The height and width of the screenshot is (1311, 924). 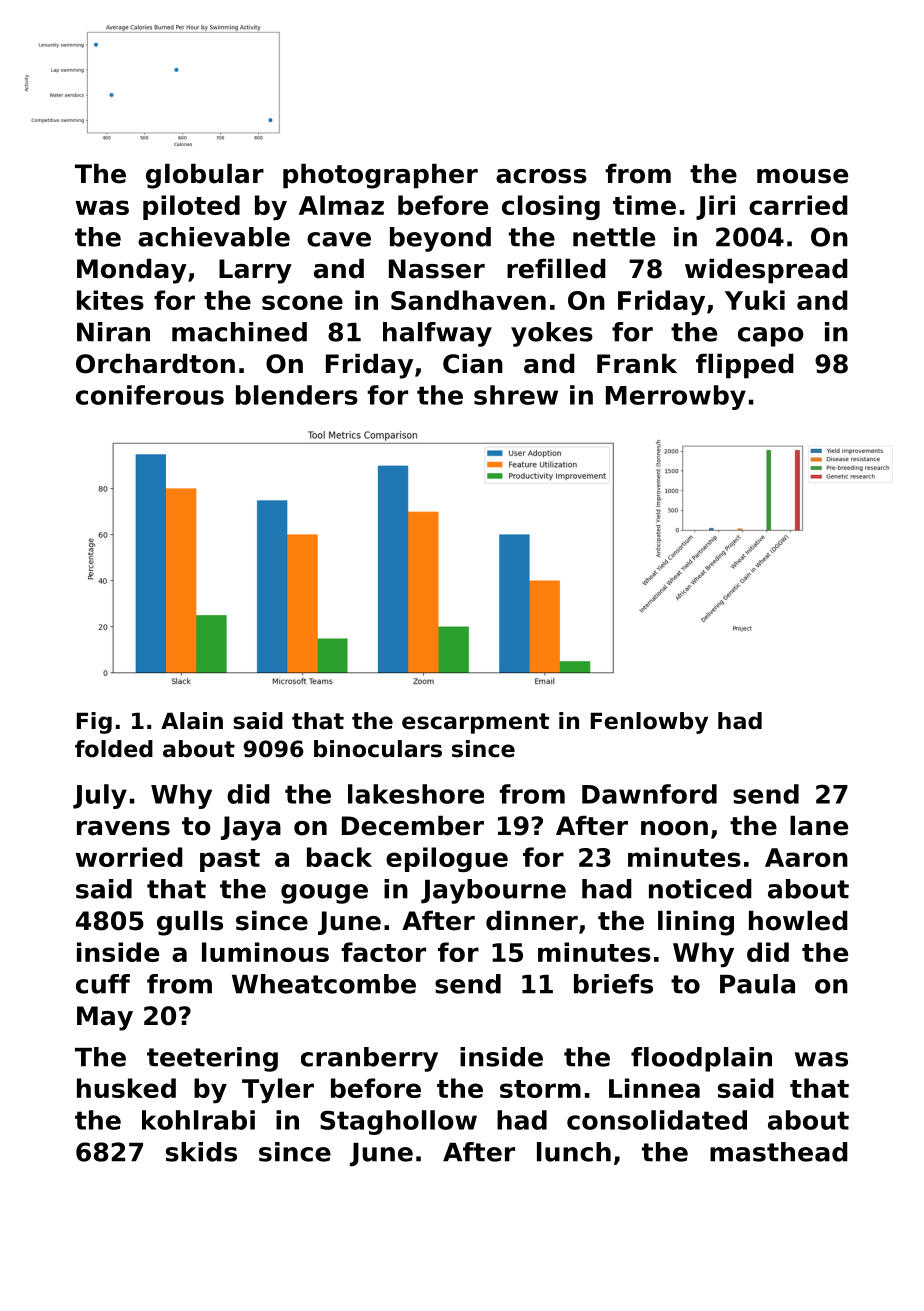 What do you see at coordinates (574, 1152) in the screenshot?
I see `lunch` at bounding box center [574, 1152].
